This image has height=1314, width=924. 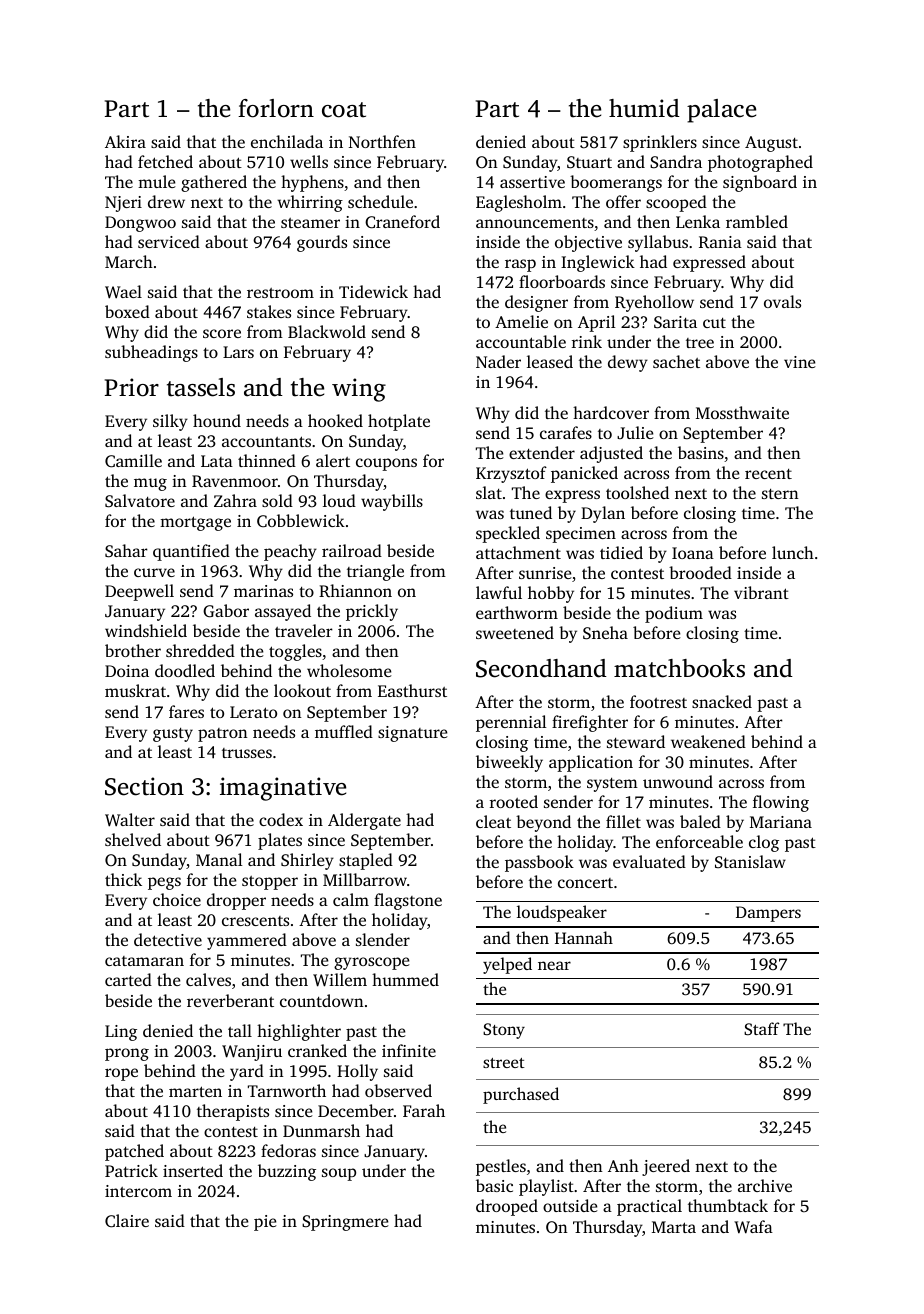 I want to click on extender, so click(x=542, y=452).
